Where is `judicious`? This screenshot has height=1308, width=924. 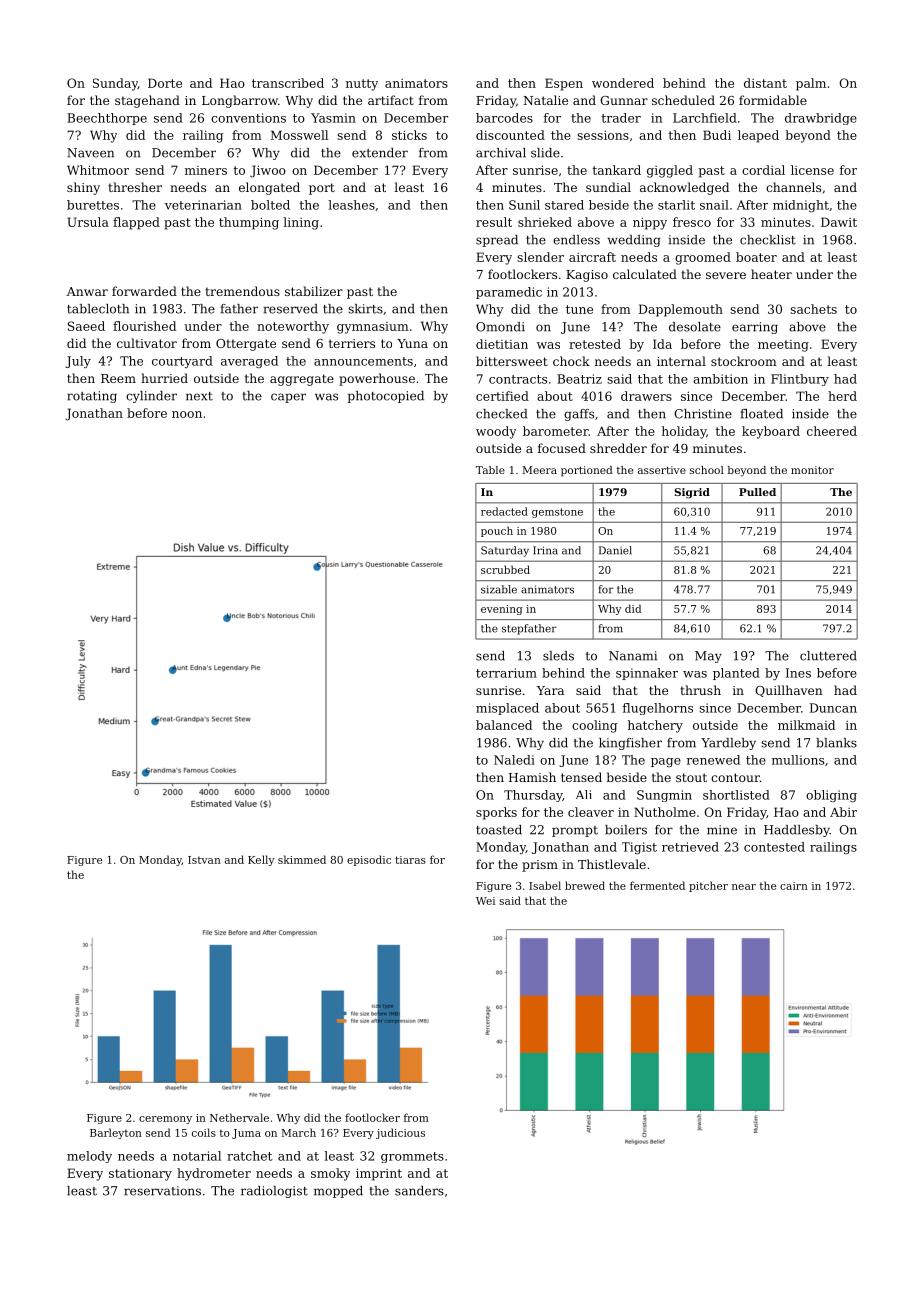 judicious is located at coordinates (400, 1133).
